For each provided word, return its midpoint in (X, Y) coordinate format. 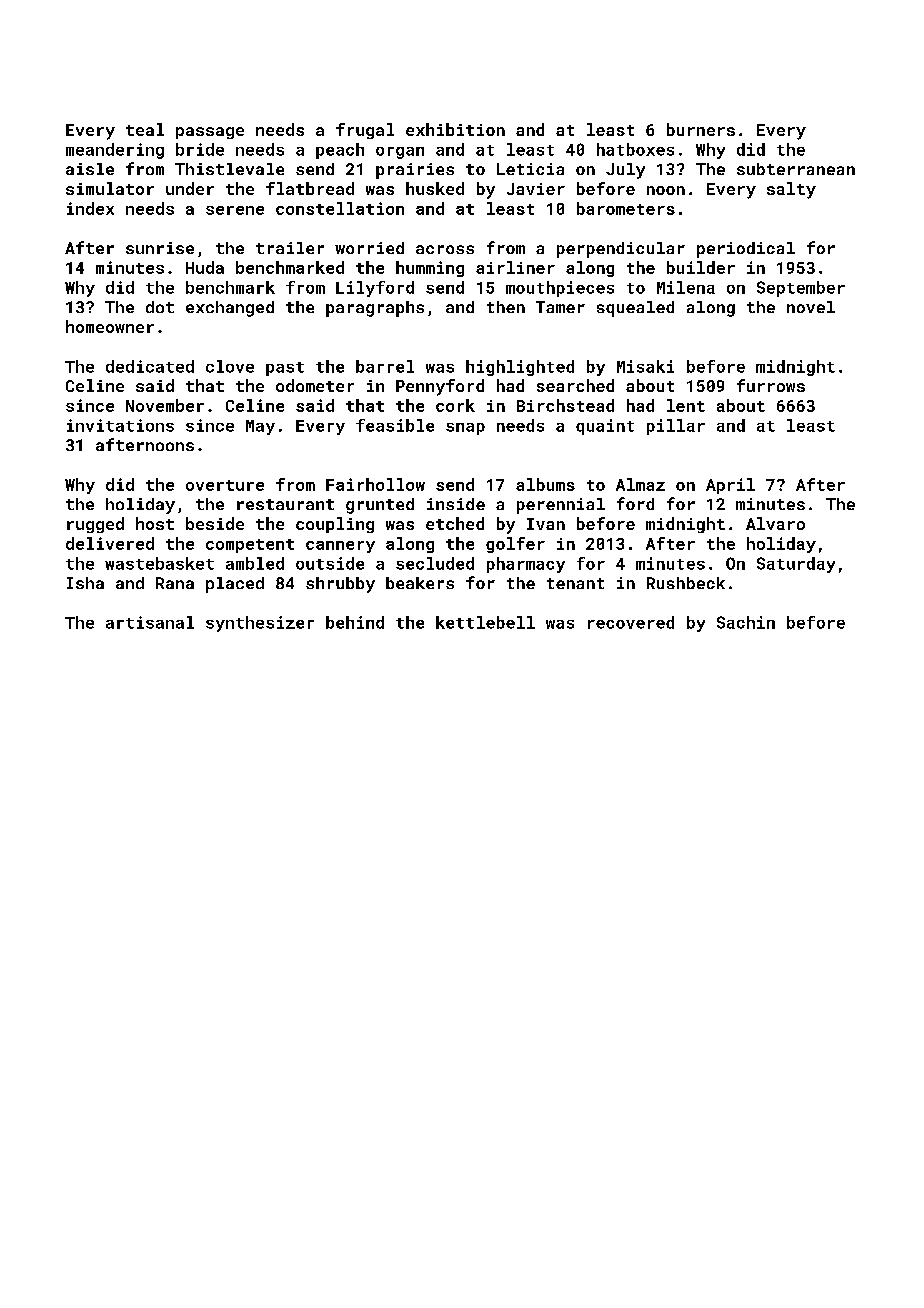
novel (811, 307)
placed (235, 585)
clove (230, 366)
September (801, 289)
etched (455, 523)
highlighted (520, 368)
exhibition (455, 129)
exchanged (230, 309)
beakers (420, 583)
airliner (515, 267)
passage (210, 133)
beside (215, 523)
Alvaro (775, 523)
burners (701, 129)
